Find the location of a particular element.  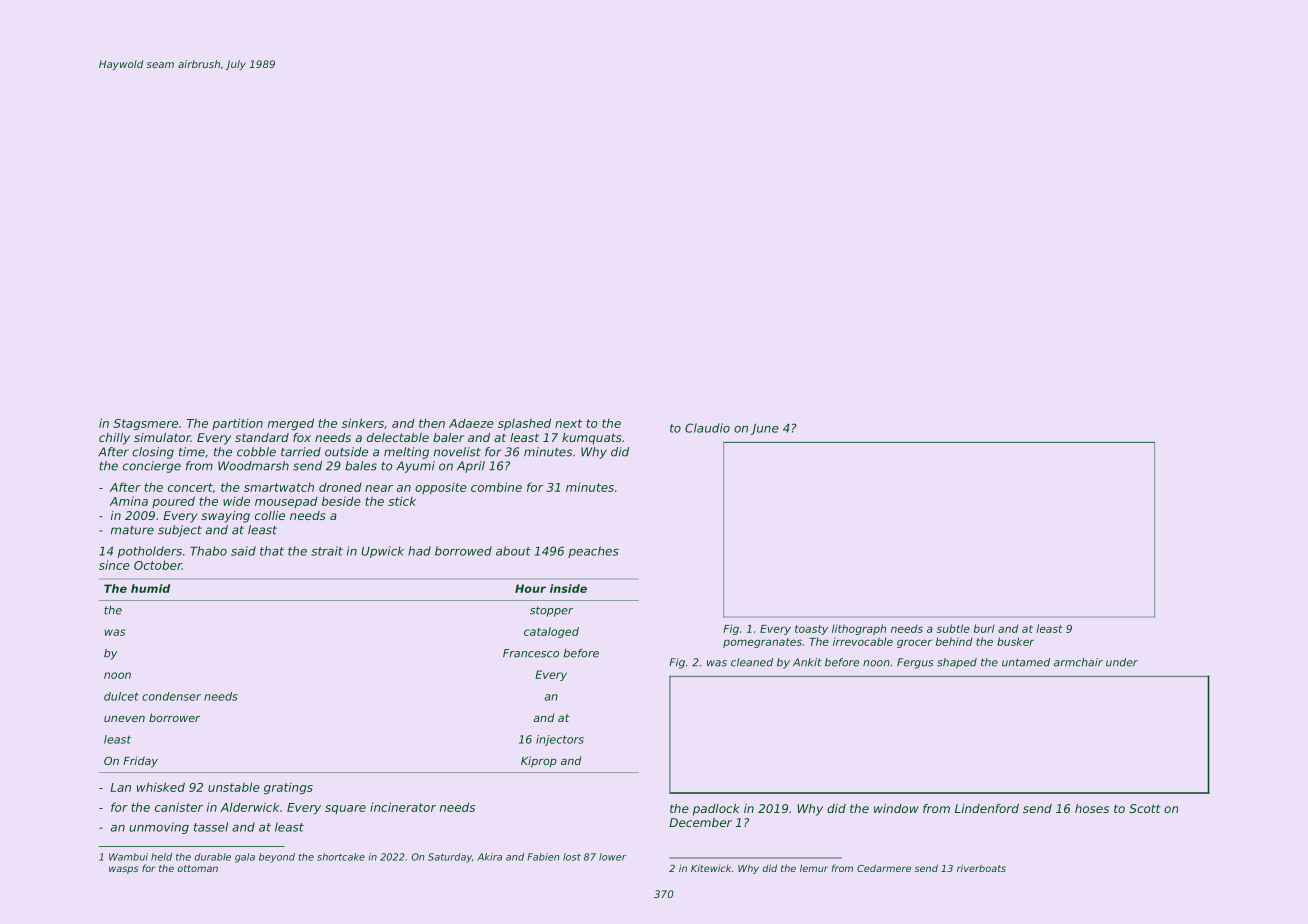

peaches is located at coordinates (593, 552).
